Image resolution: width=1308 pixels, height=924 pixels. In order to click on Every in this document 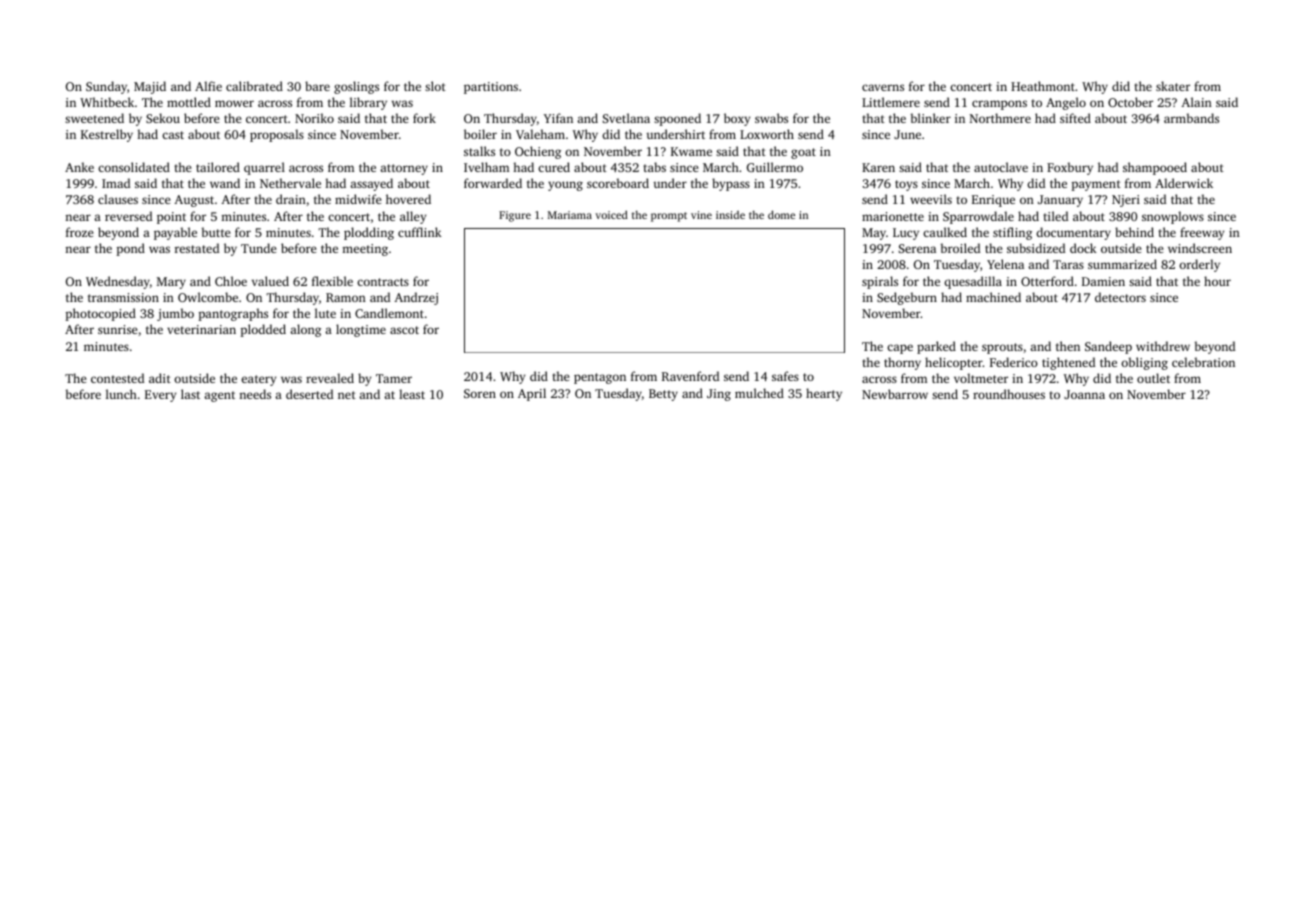, I will do `click(160, 396)`.
